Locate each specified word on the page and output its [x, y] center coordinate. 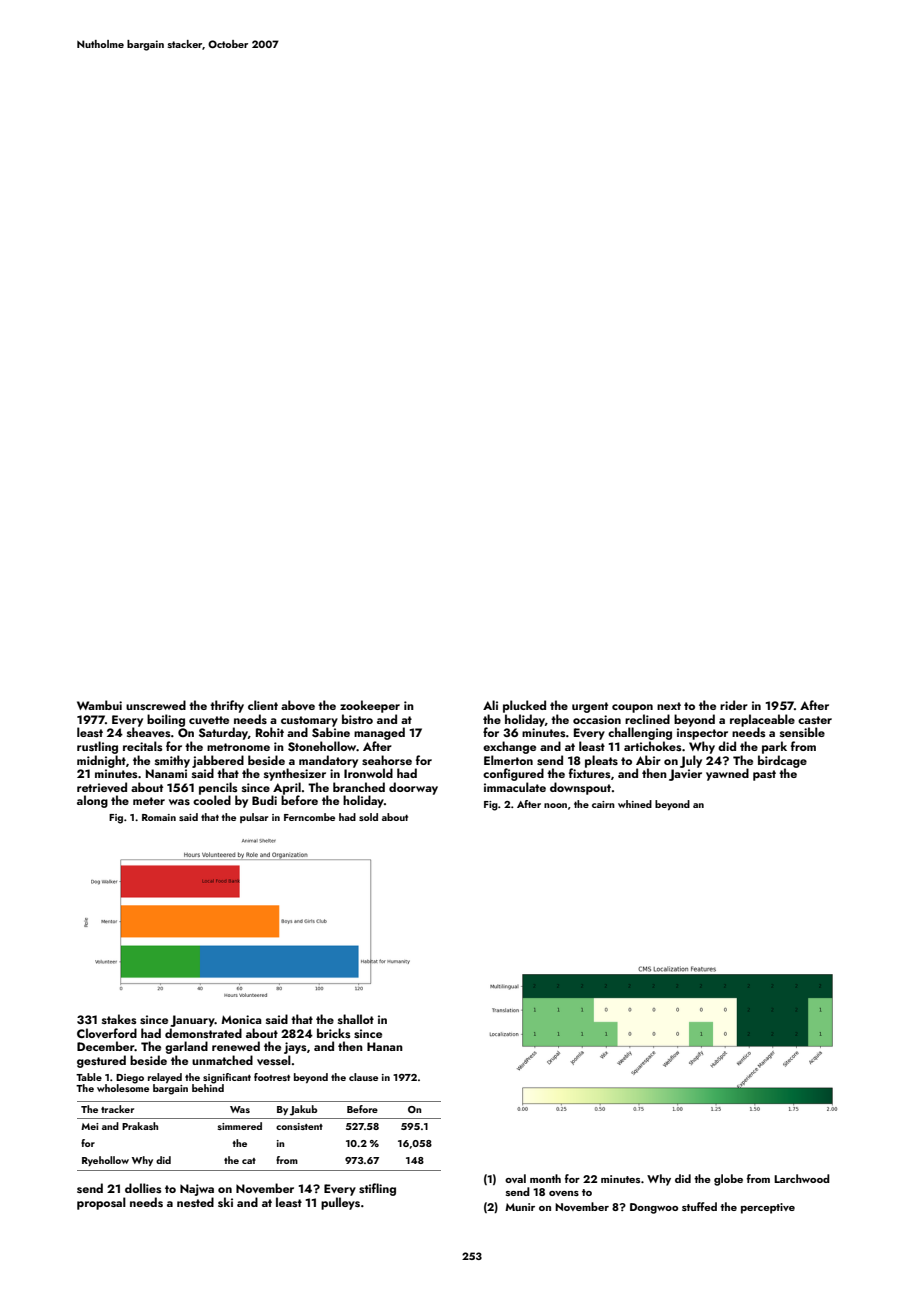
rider [734, 705]
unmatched [222, 1060]
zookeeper [370, 706]
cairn [603, 804]
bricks [334, 1033]
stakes [119, 1019]
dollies [143, 1188]
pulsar [254, 818]
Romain [159, 817]
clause [363, 1077]
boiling [166, 720]
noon [555, 805]
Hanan [385, 1046]
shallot [356, 1019]
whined [635, 804]
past [764, 775]
